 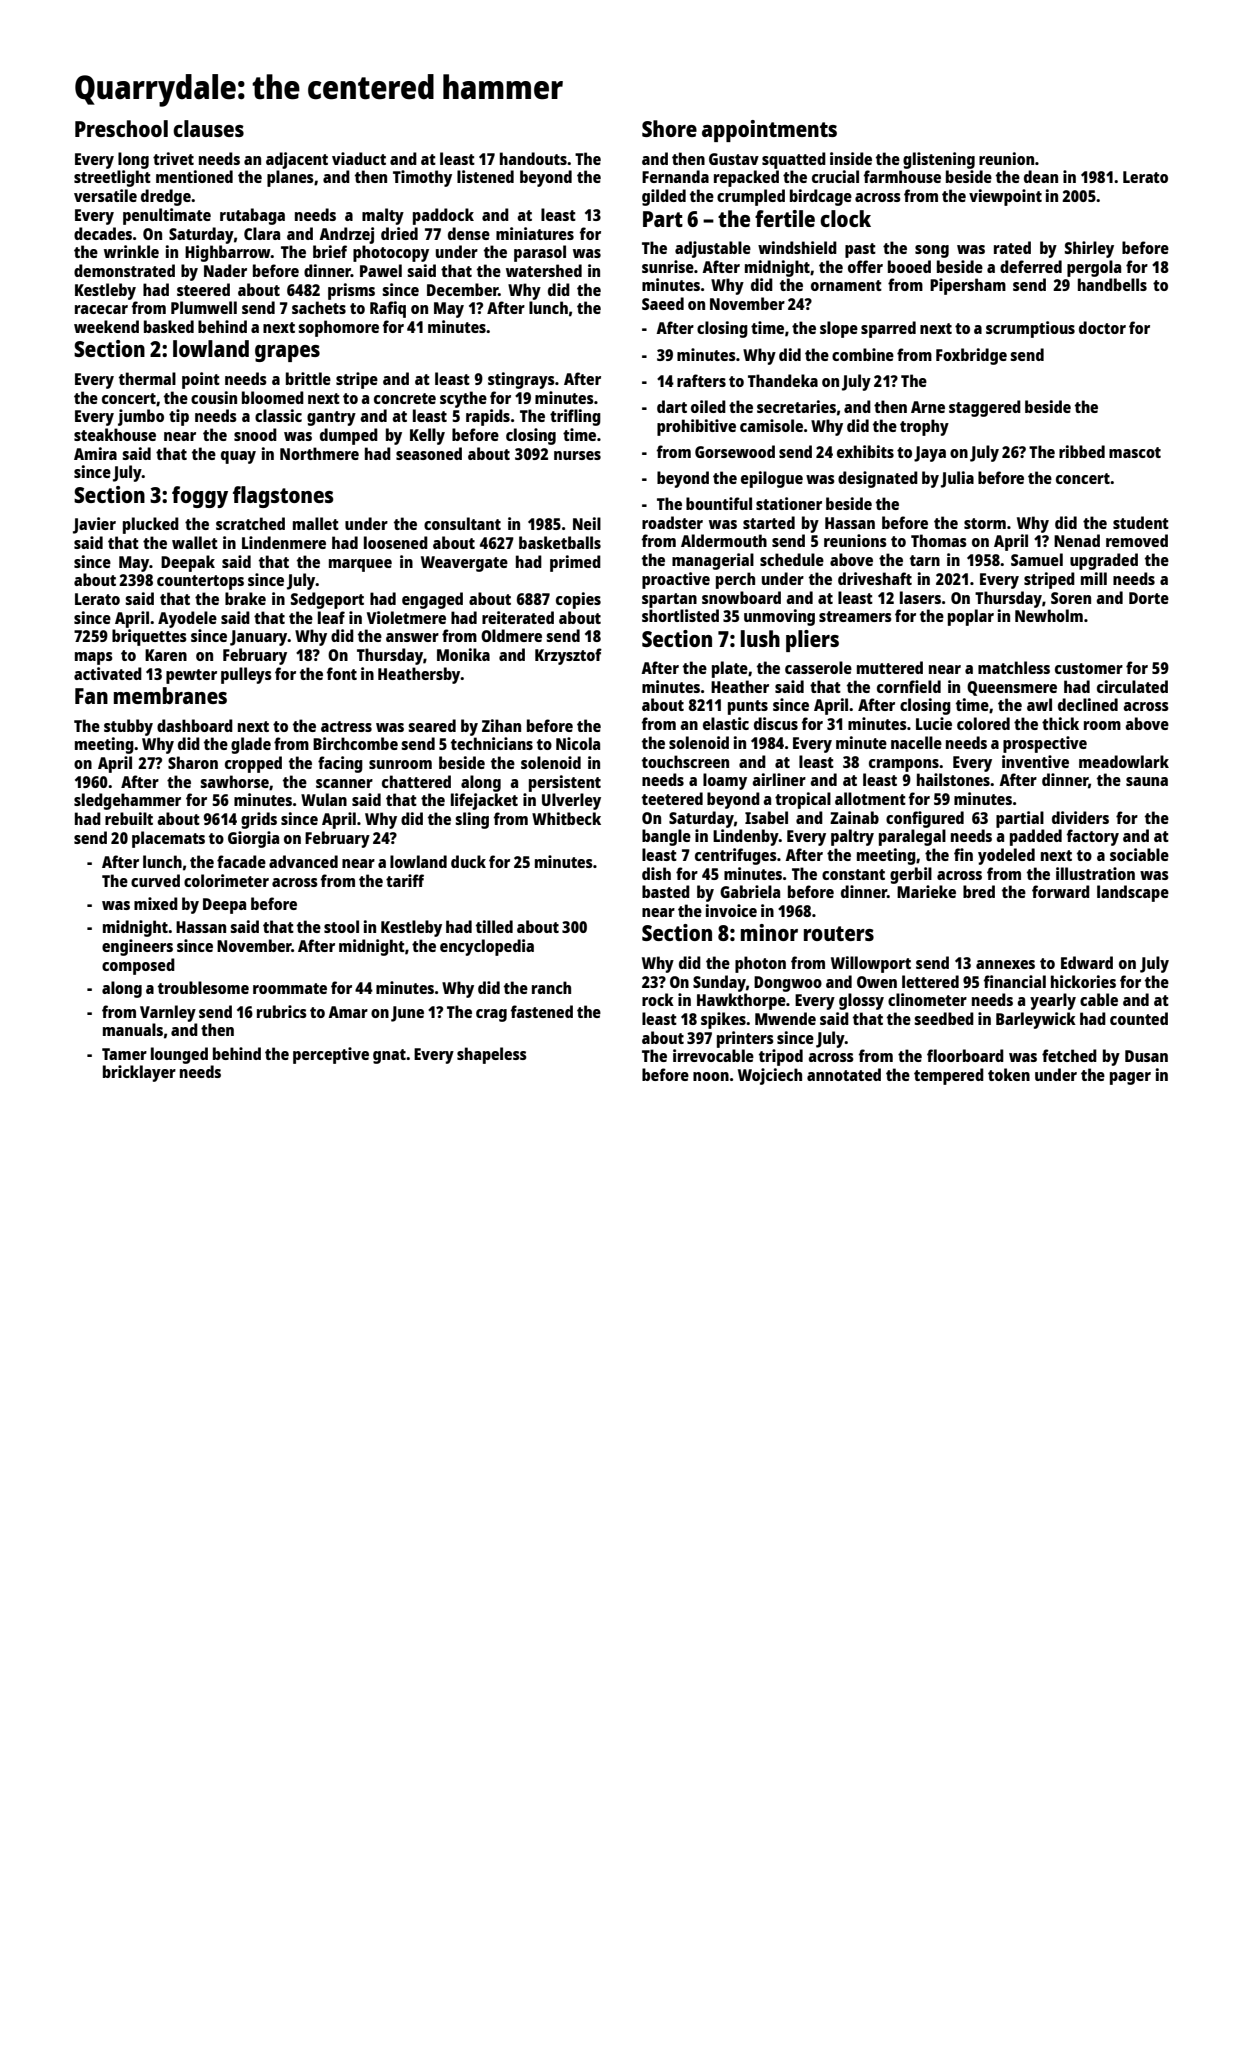 I want to click on matchless, so click(x=1014, y=667).
